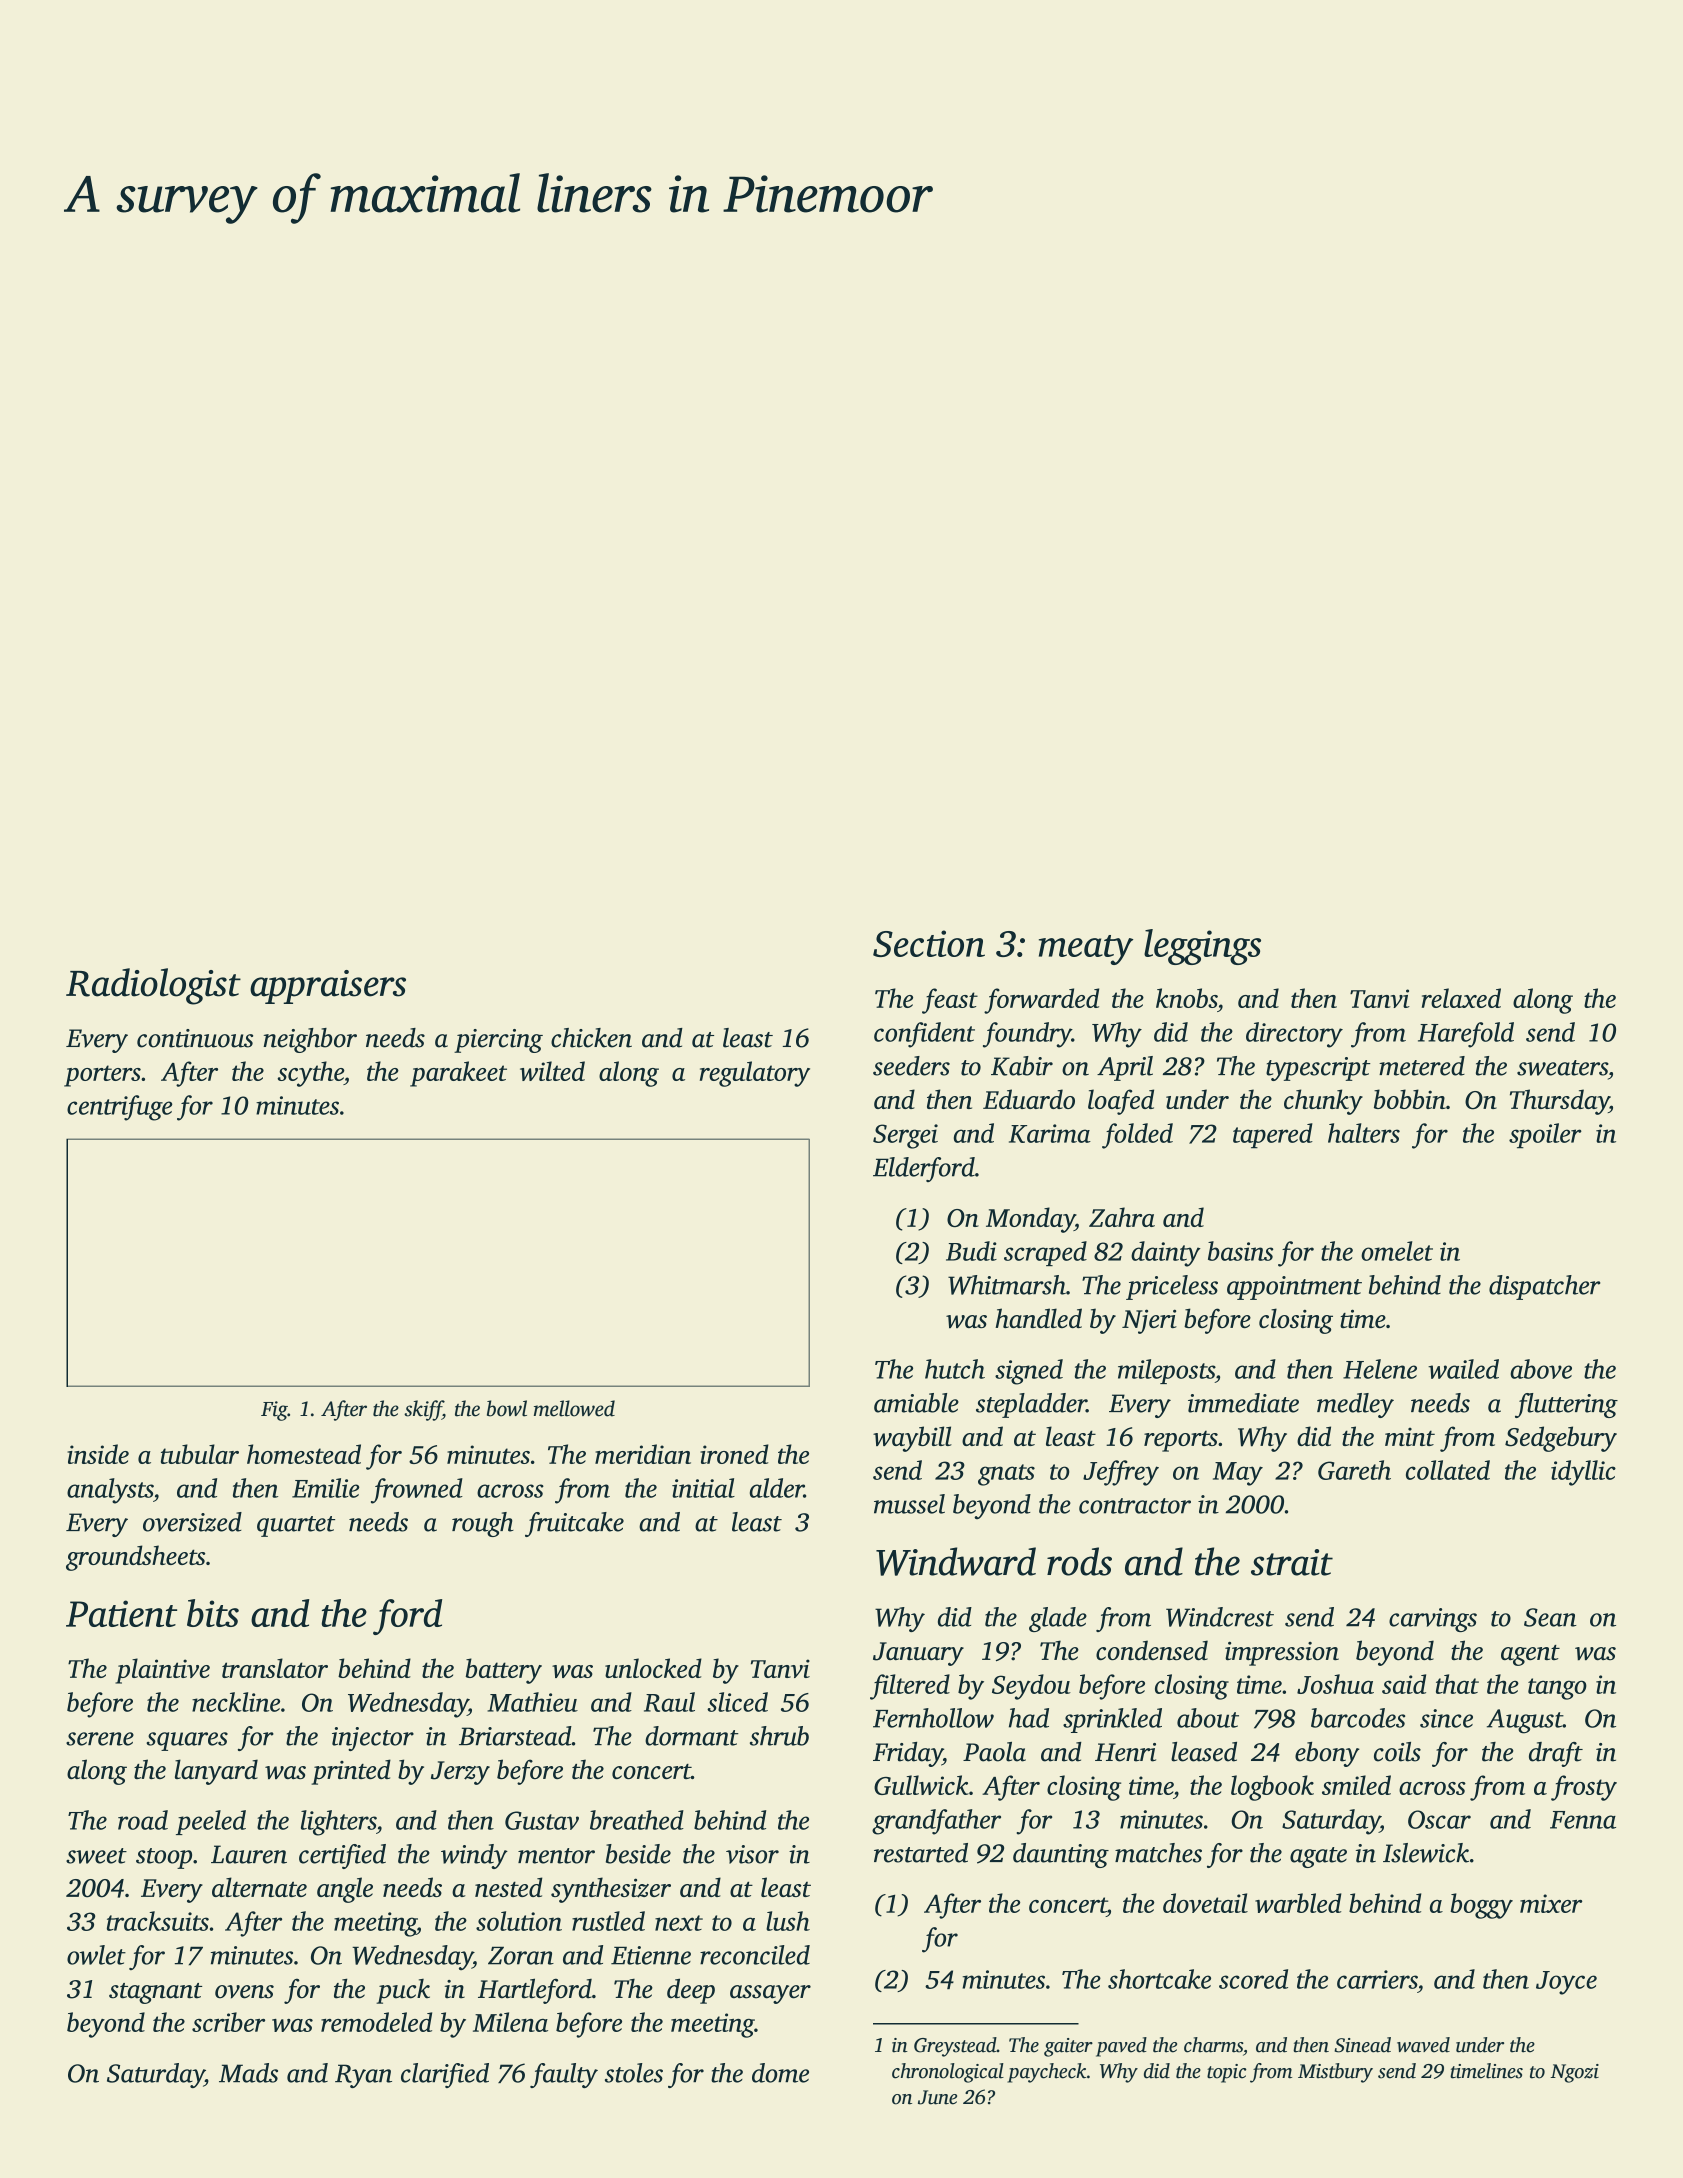 The width and height of the image is (1683, 2178). What do you see at coordinates (788, 1921) in the image?
I see `lush` at bounding box center [788, 1921].
